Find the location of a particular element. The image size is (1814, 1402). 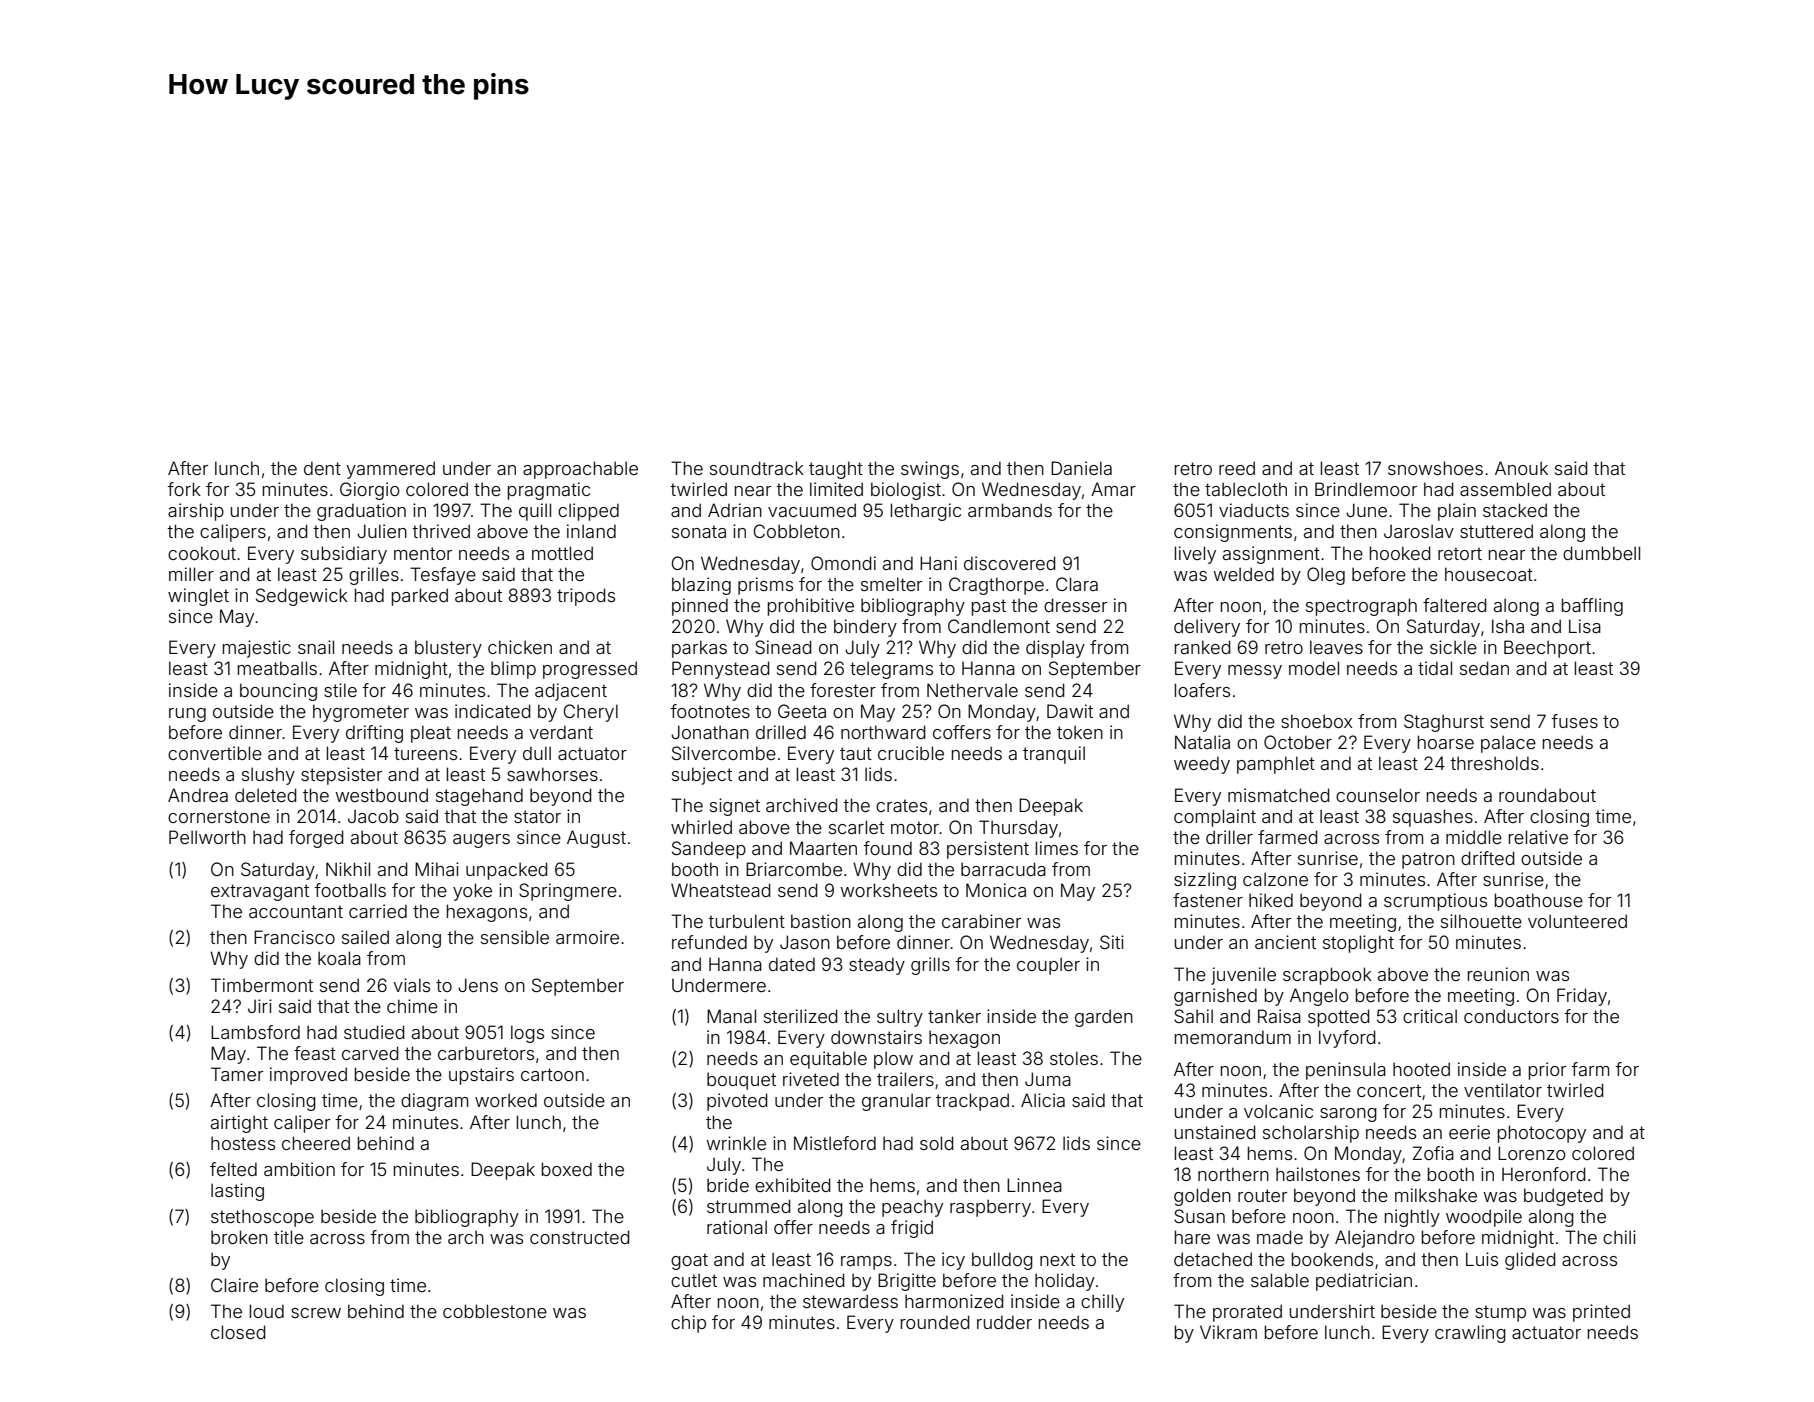

Beechport is located at coordinates (1547, 649).
